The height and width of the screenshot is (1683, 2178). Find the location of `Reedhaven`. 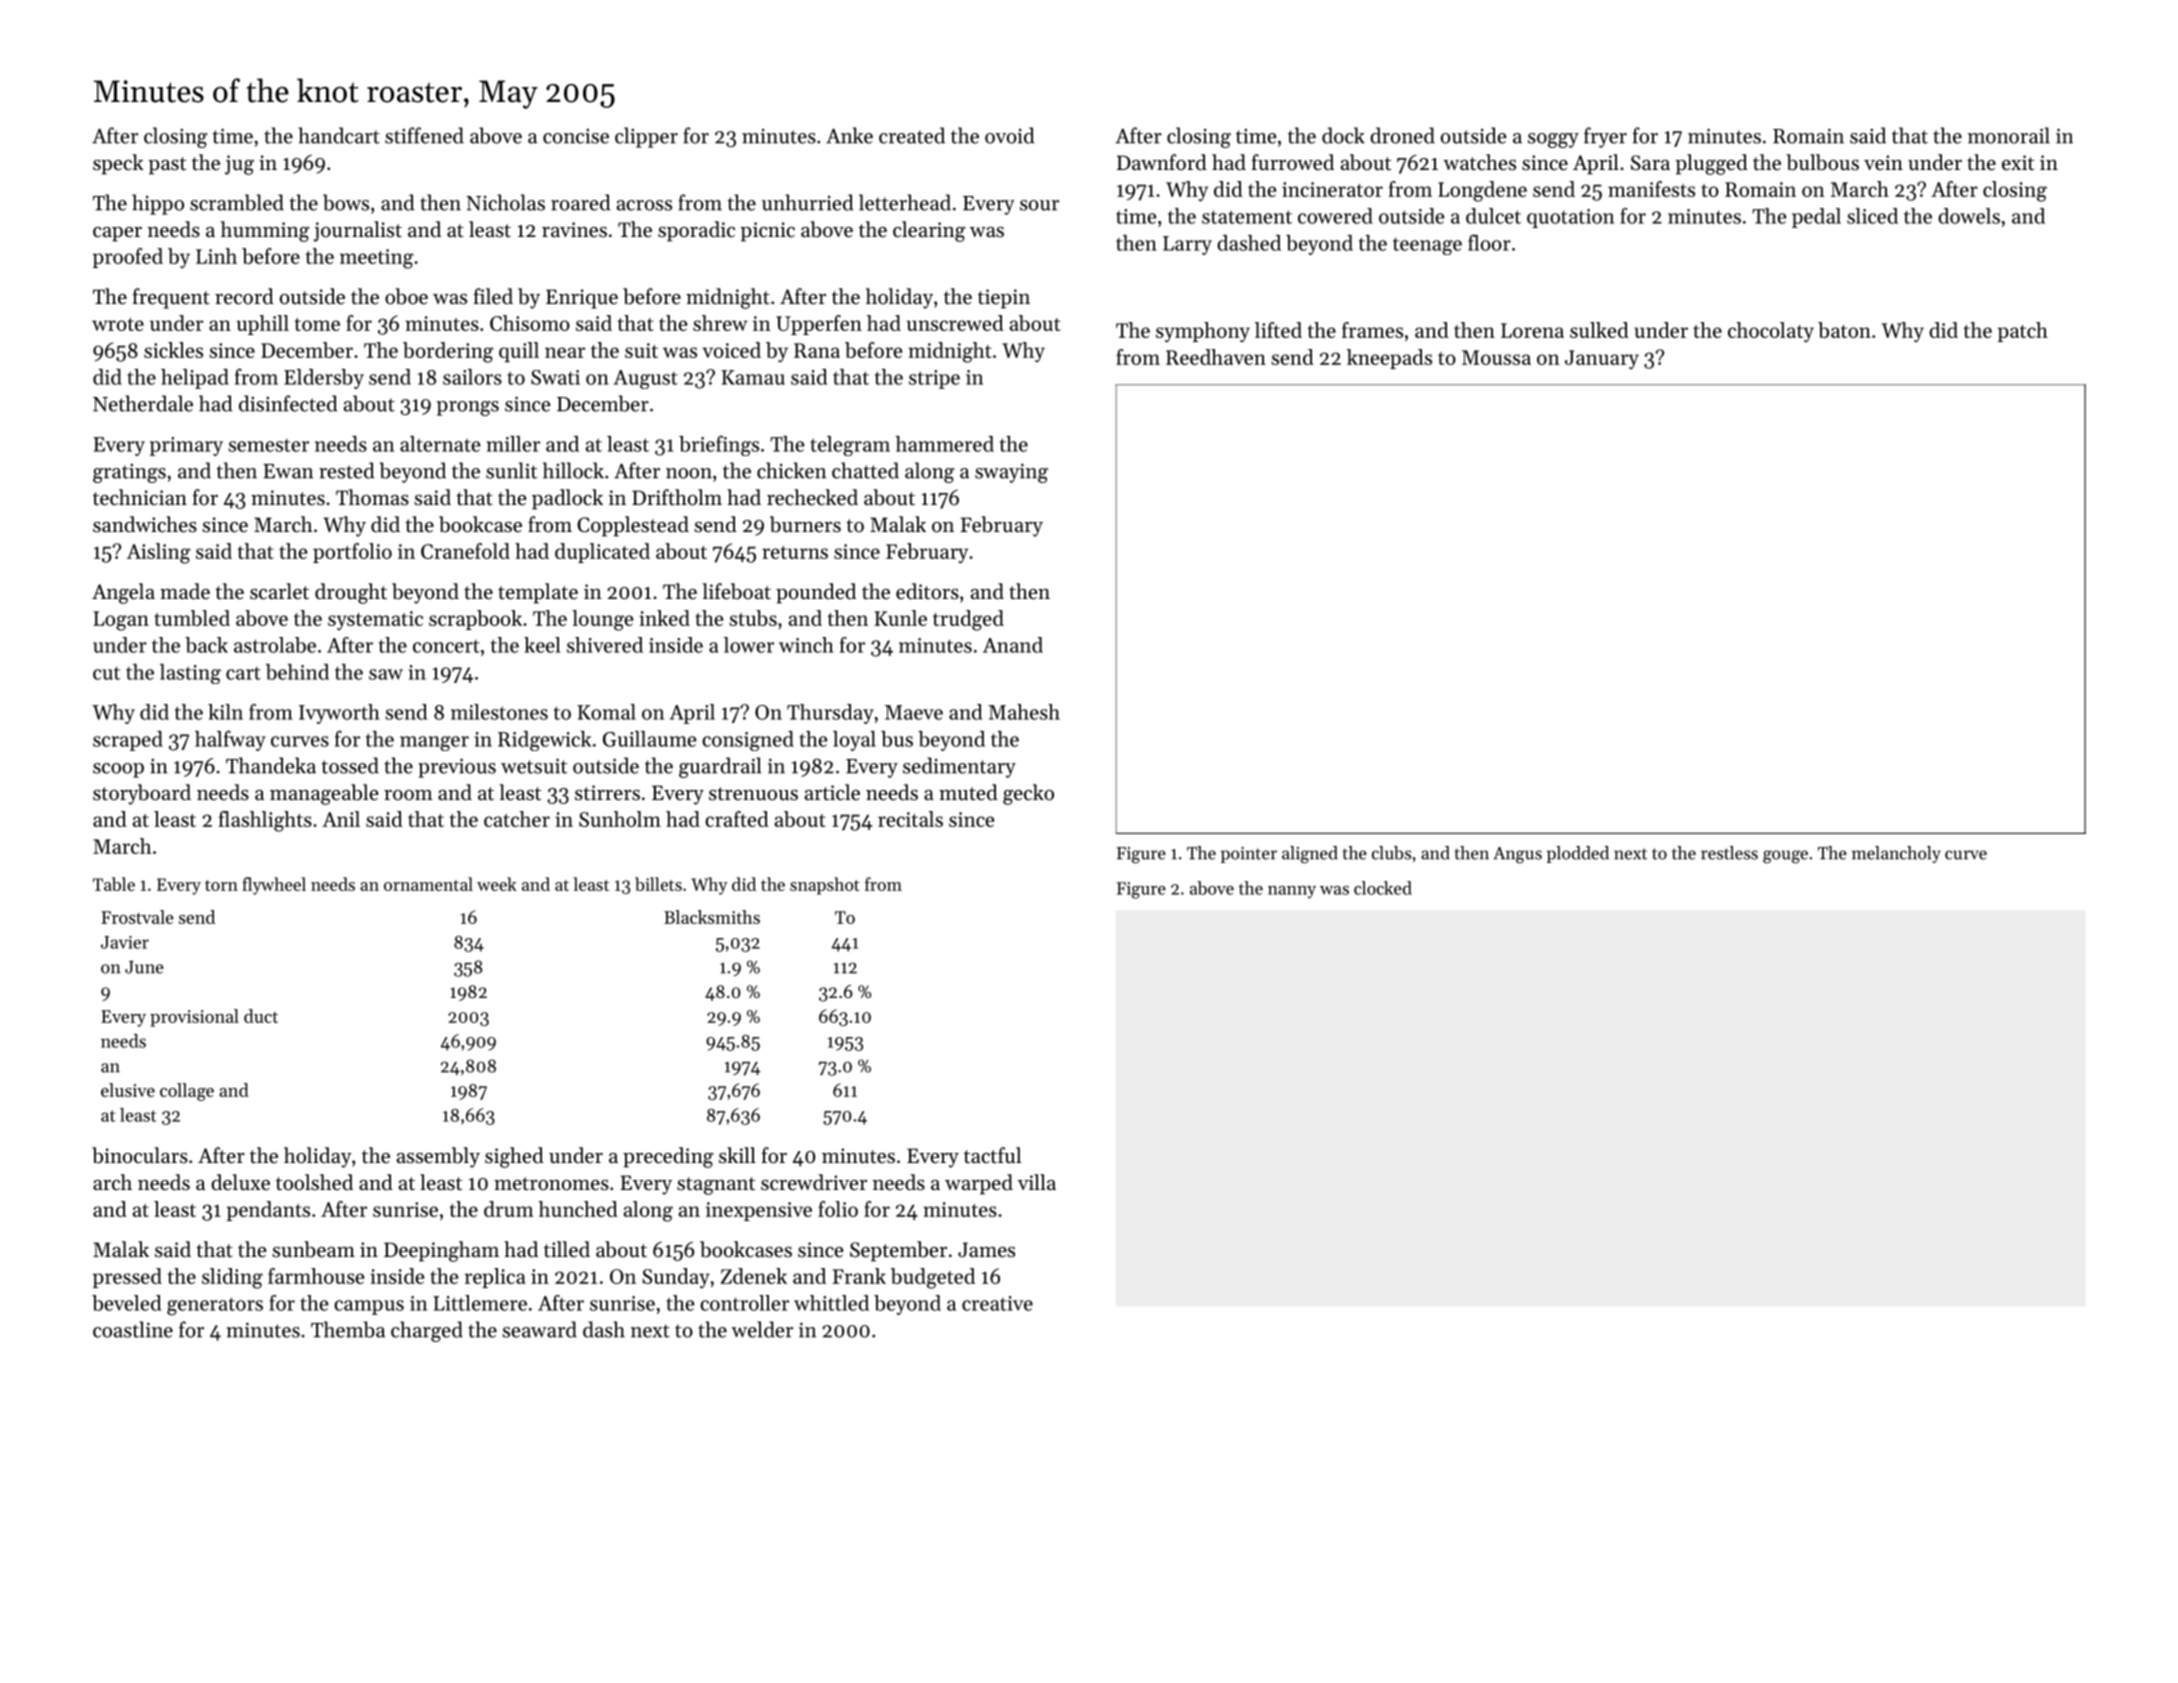

Reedhaven is located at coordinates (1216, 357).
